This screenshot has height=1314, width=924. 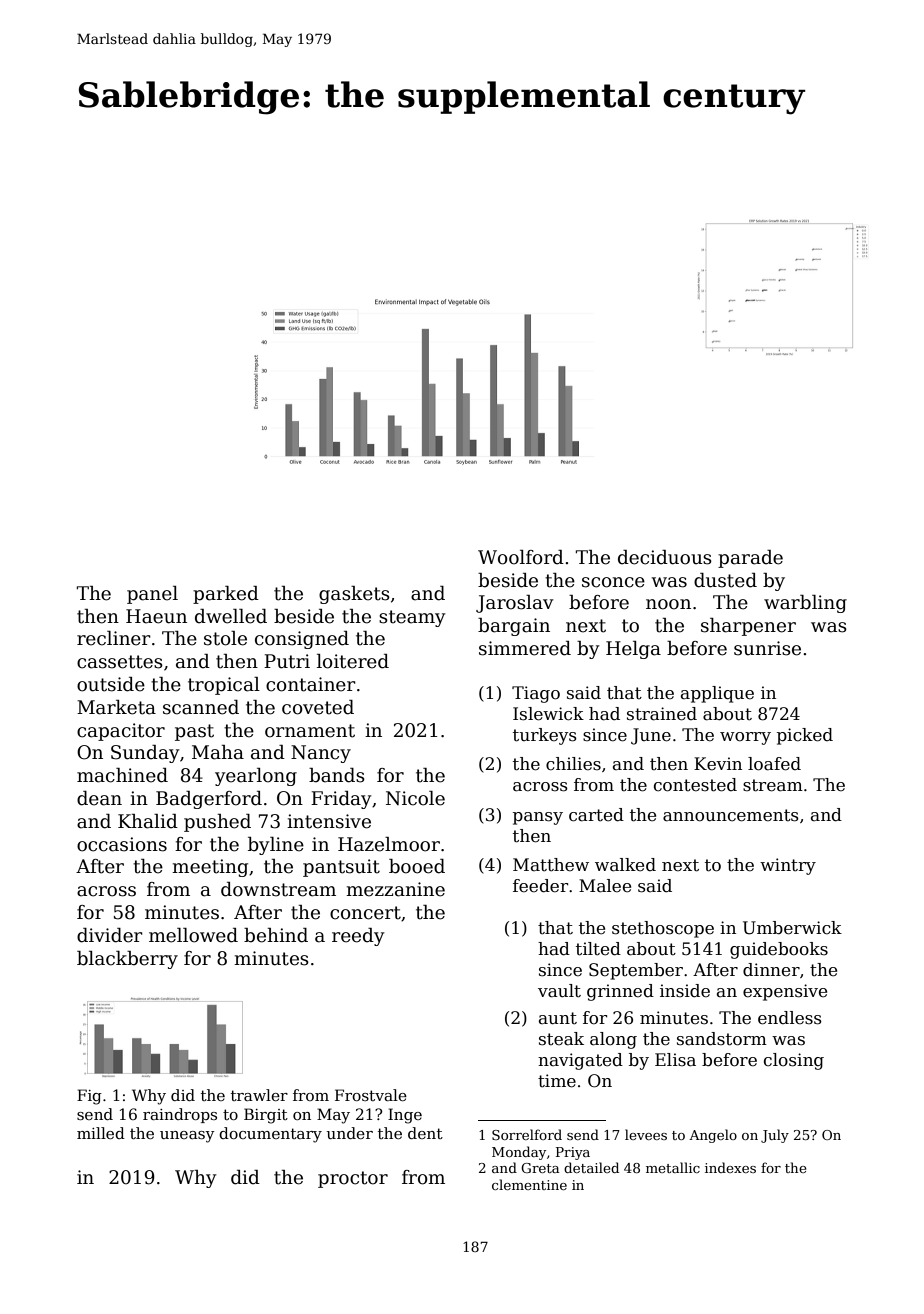 What do you see at coordinates (321, 754) in the screenshot?
I see `Nancy` at bounding box center [321, 754].
